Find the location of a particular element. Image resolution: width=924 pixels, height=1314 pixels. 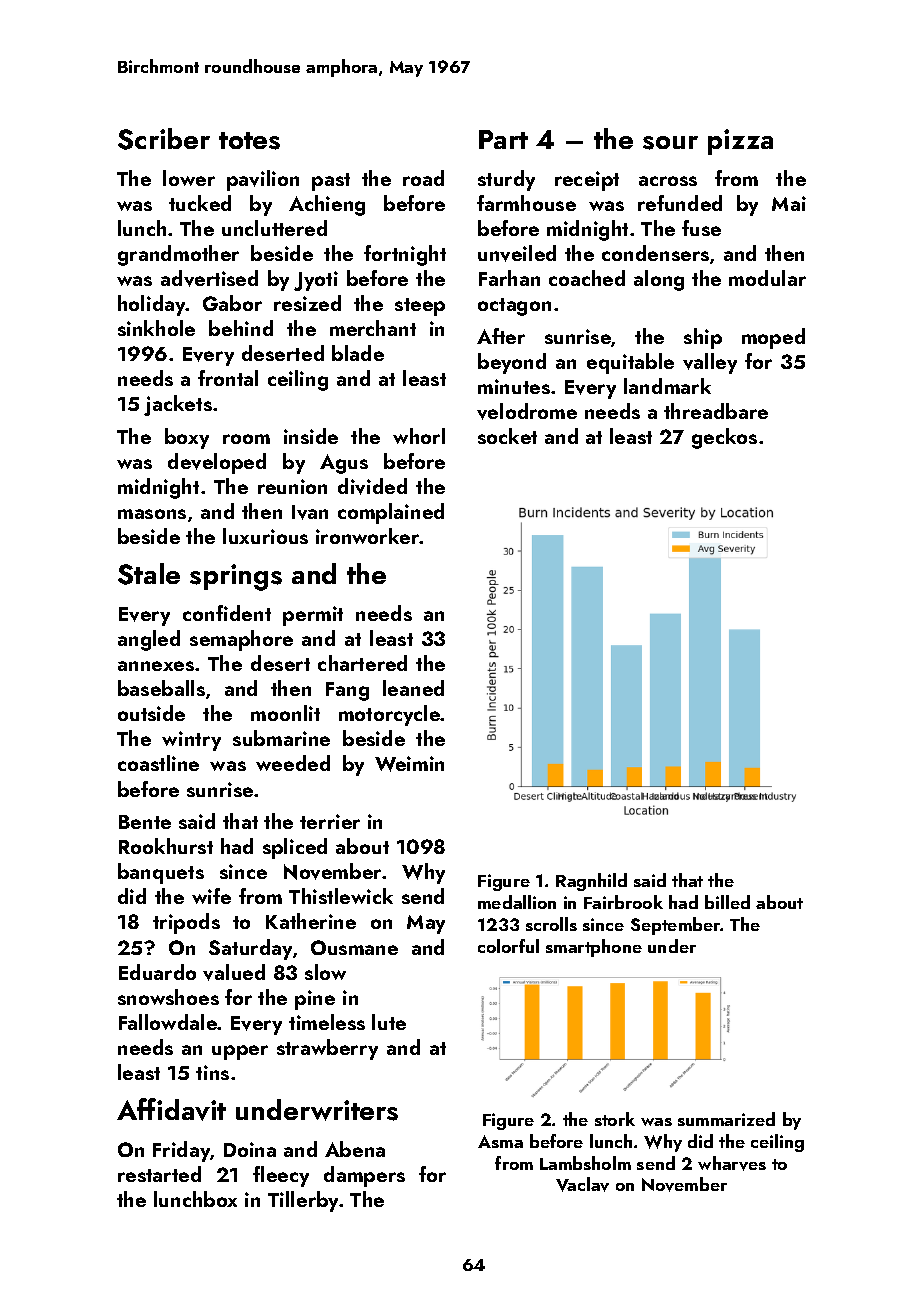

socket is located at coordinates (507, 436).
